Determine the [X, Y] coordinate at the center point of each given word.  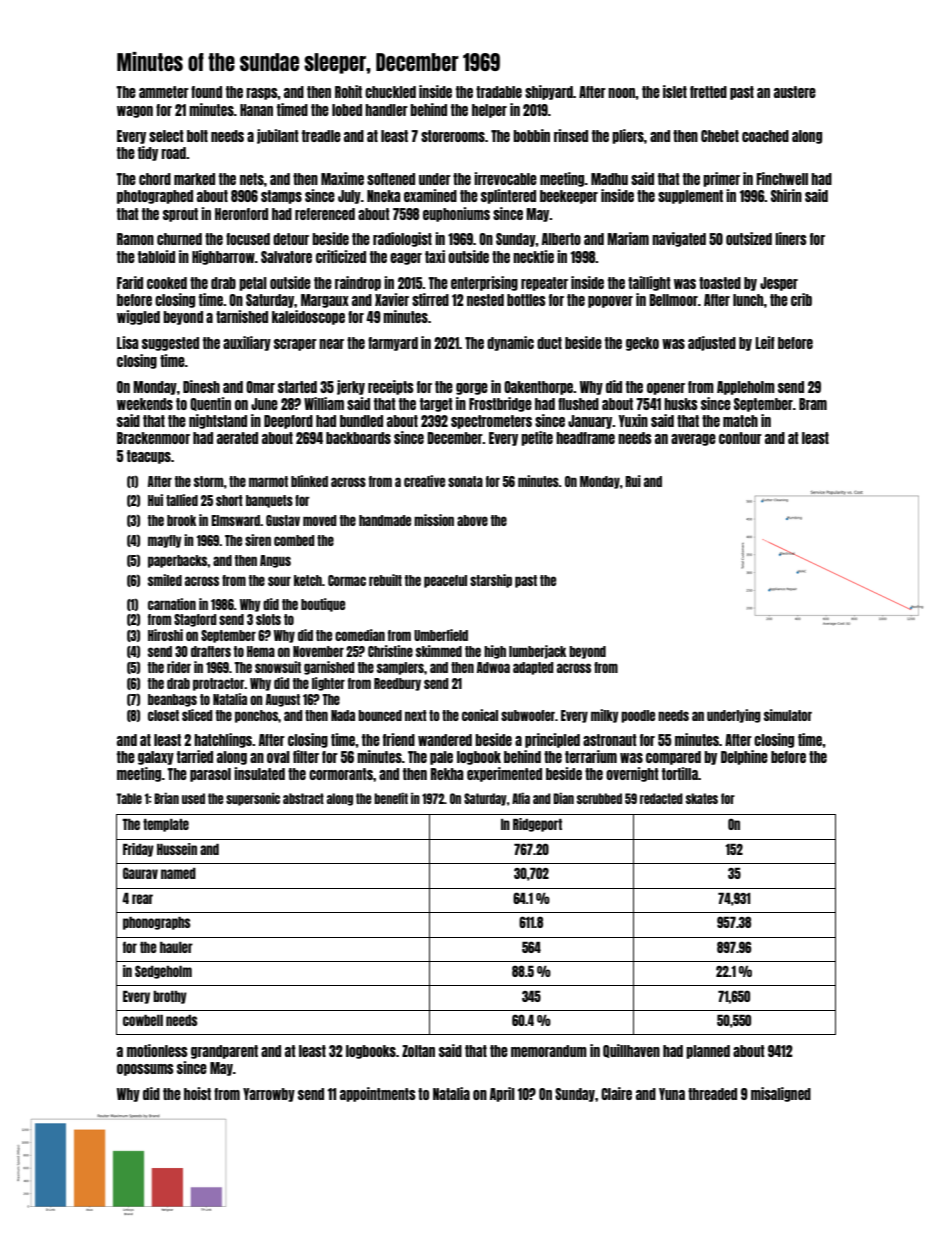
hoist [197, 1093]
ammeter [164, 92]
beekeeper [569, 197]
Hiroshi [165, 635]
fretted [708, 92]
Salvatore [286, 257]
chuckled [390, 92]
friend [399, 739]
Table [129, 798]
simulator [788, 715]
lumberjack [537, 652]
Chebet [720, 136]
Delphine [744, 757]
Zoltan [418, 1051]
